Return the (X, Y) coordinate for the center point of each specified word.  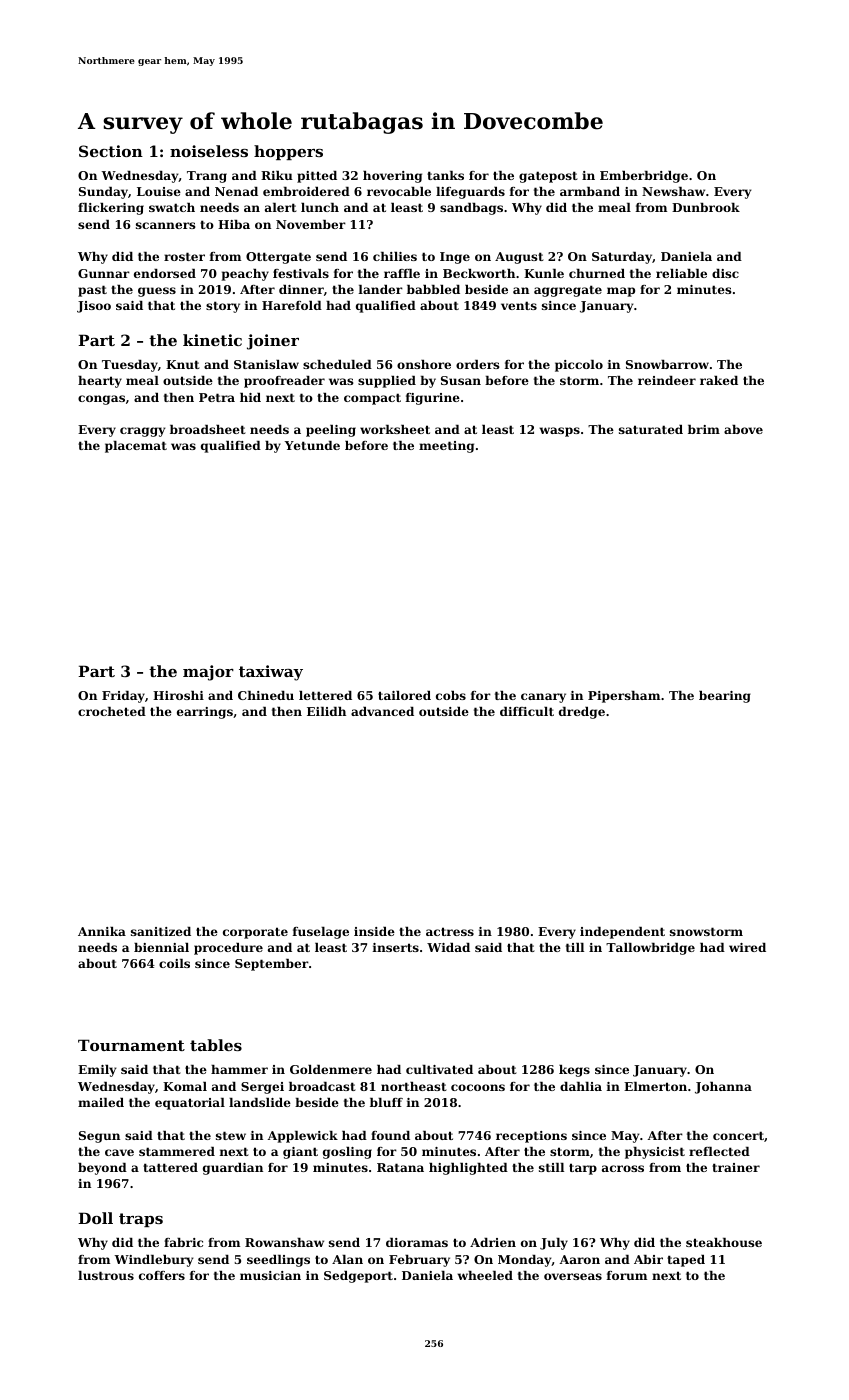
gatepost (548, 177)
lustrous (106, 1275)
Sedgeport (358, 1277)
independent (622, 933)
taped (686, 1261)
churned (597, 273)
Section (111, 151)
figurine (433, 399)
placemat (136, 447)
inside (374, 931)
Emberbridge (644, 177)
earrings (205, 713)
